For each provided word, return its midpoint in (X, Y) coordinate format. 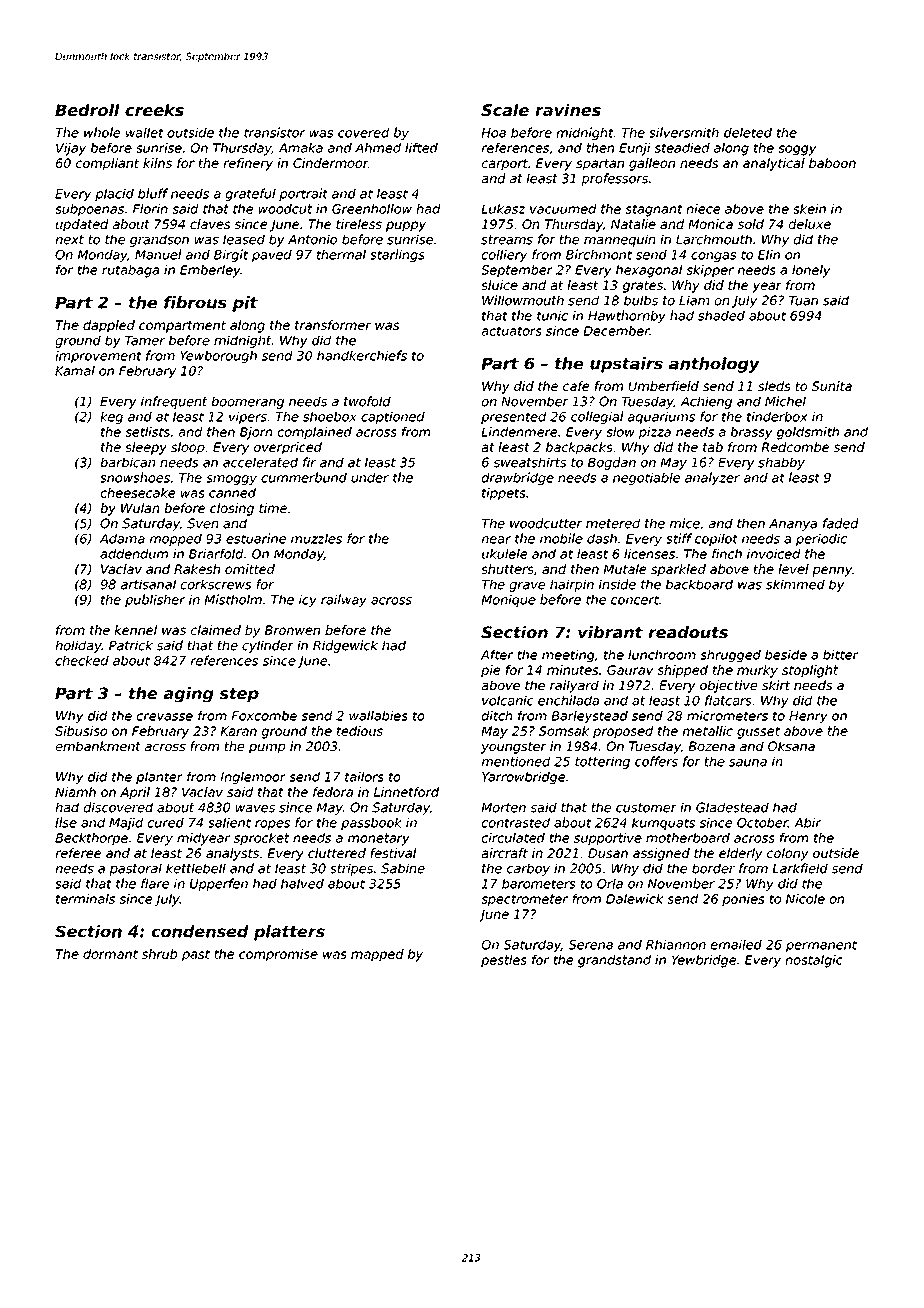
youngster (514, 748)
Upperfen (219, 884)
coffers (656, 761)
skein (809, 209)
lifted (421, 148)
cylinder (268, 646)
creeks (154, 110)
